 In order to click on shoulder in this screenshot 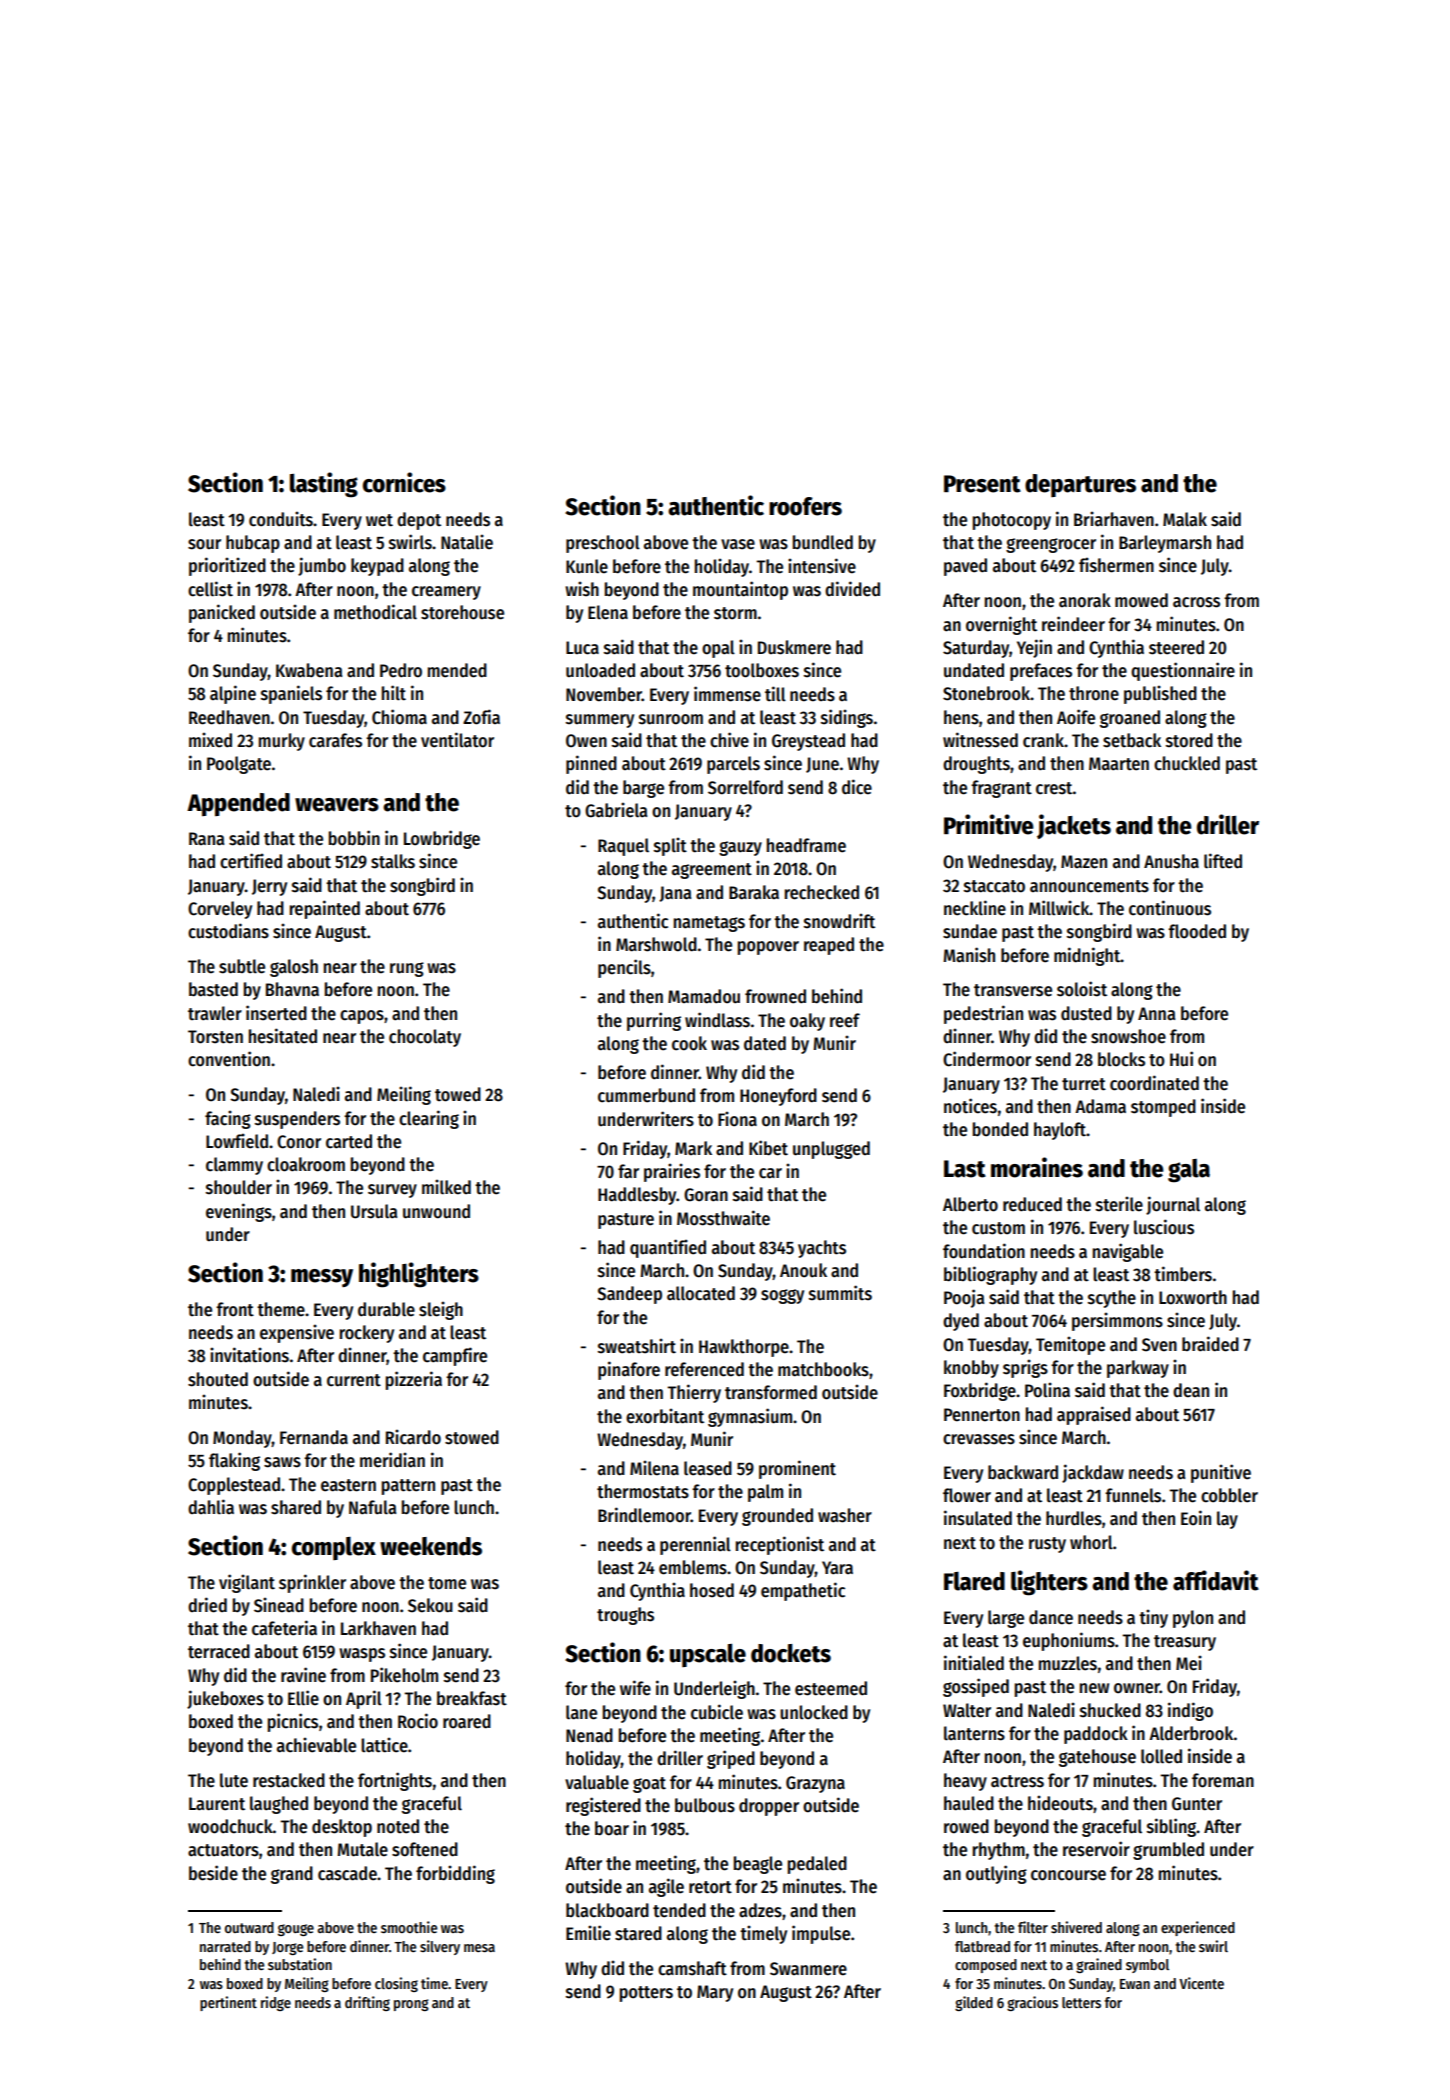, I will do `click(239, 1187)`.
